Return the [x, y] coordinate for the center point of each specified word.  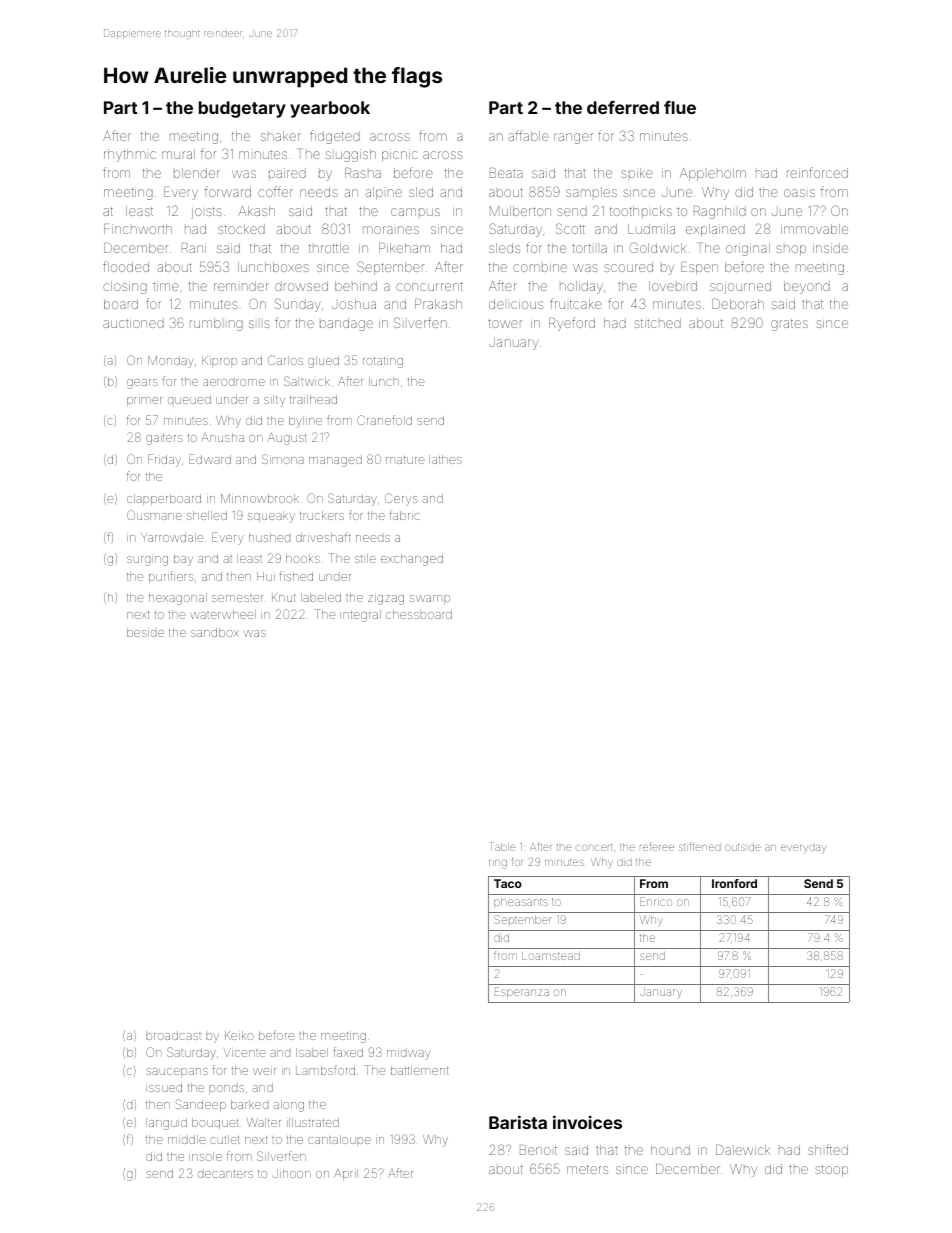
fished [296, 576]
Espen [699, 268]
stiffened [700, 846]
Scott [570, 228]
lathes [445, 459]
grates [789, 325]
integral [360, 616]
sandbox [215, 632]
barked [249, 1104]
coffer [275, 191]
